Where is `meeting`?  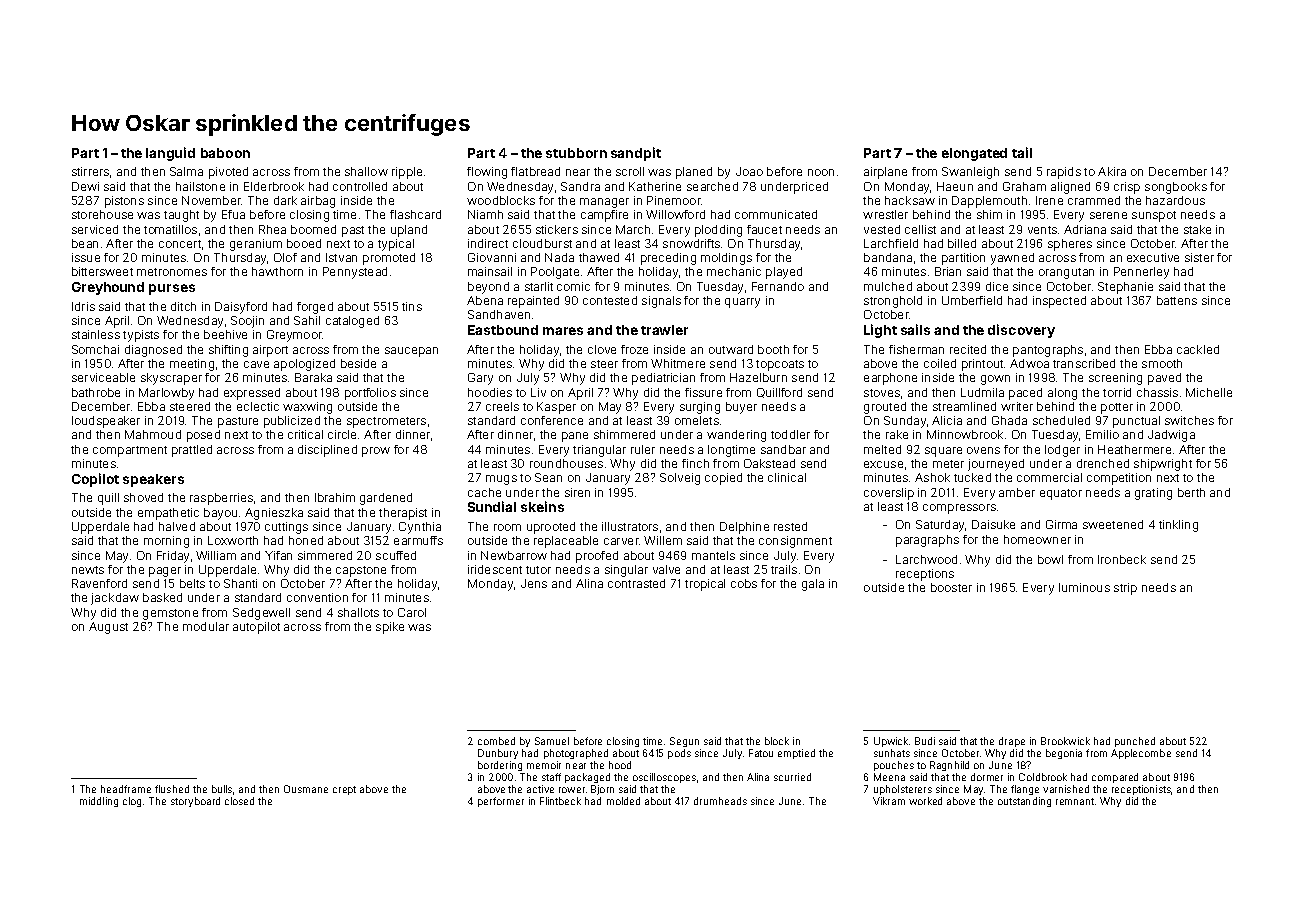
meeting is located at coordinates (192, 365).
